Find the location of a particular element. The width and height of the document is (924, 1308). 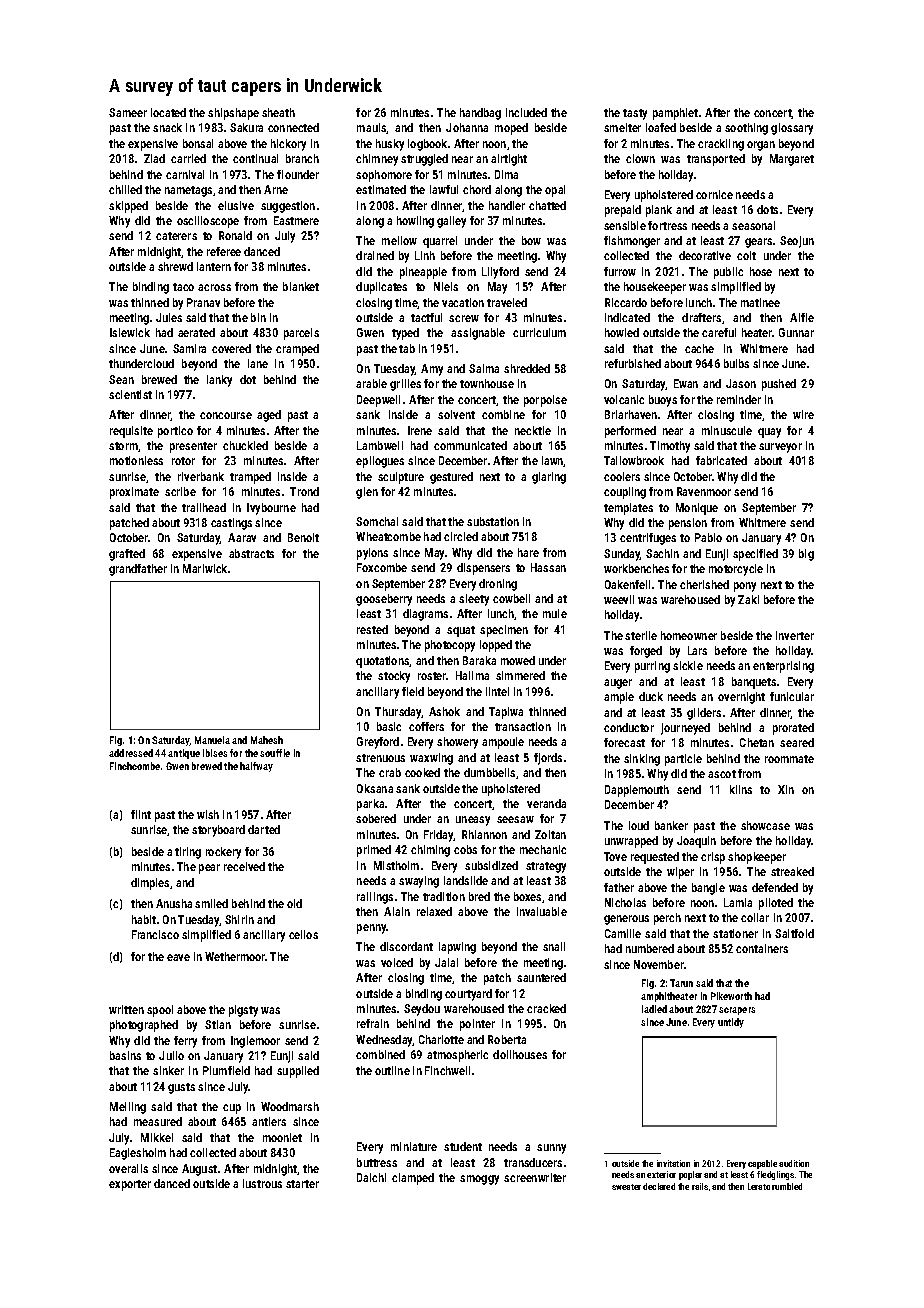

lopped is located at coordinates (496, 646).
